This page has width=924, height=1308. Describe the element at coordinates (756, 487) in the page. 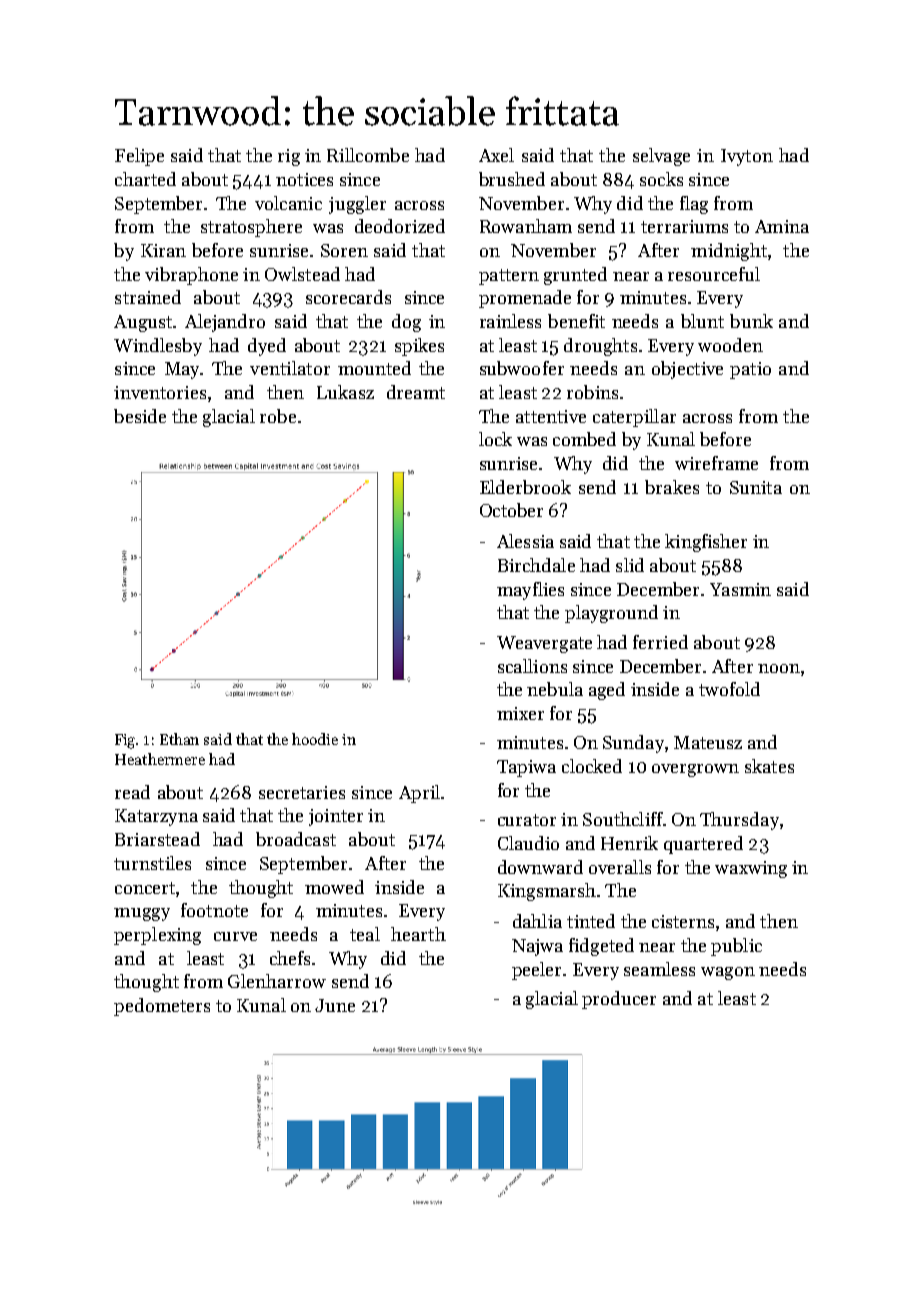

I see `Sunita` at that location.
